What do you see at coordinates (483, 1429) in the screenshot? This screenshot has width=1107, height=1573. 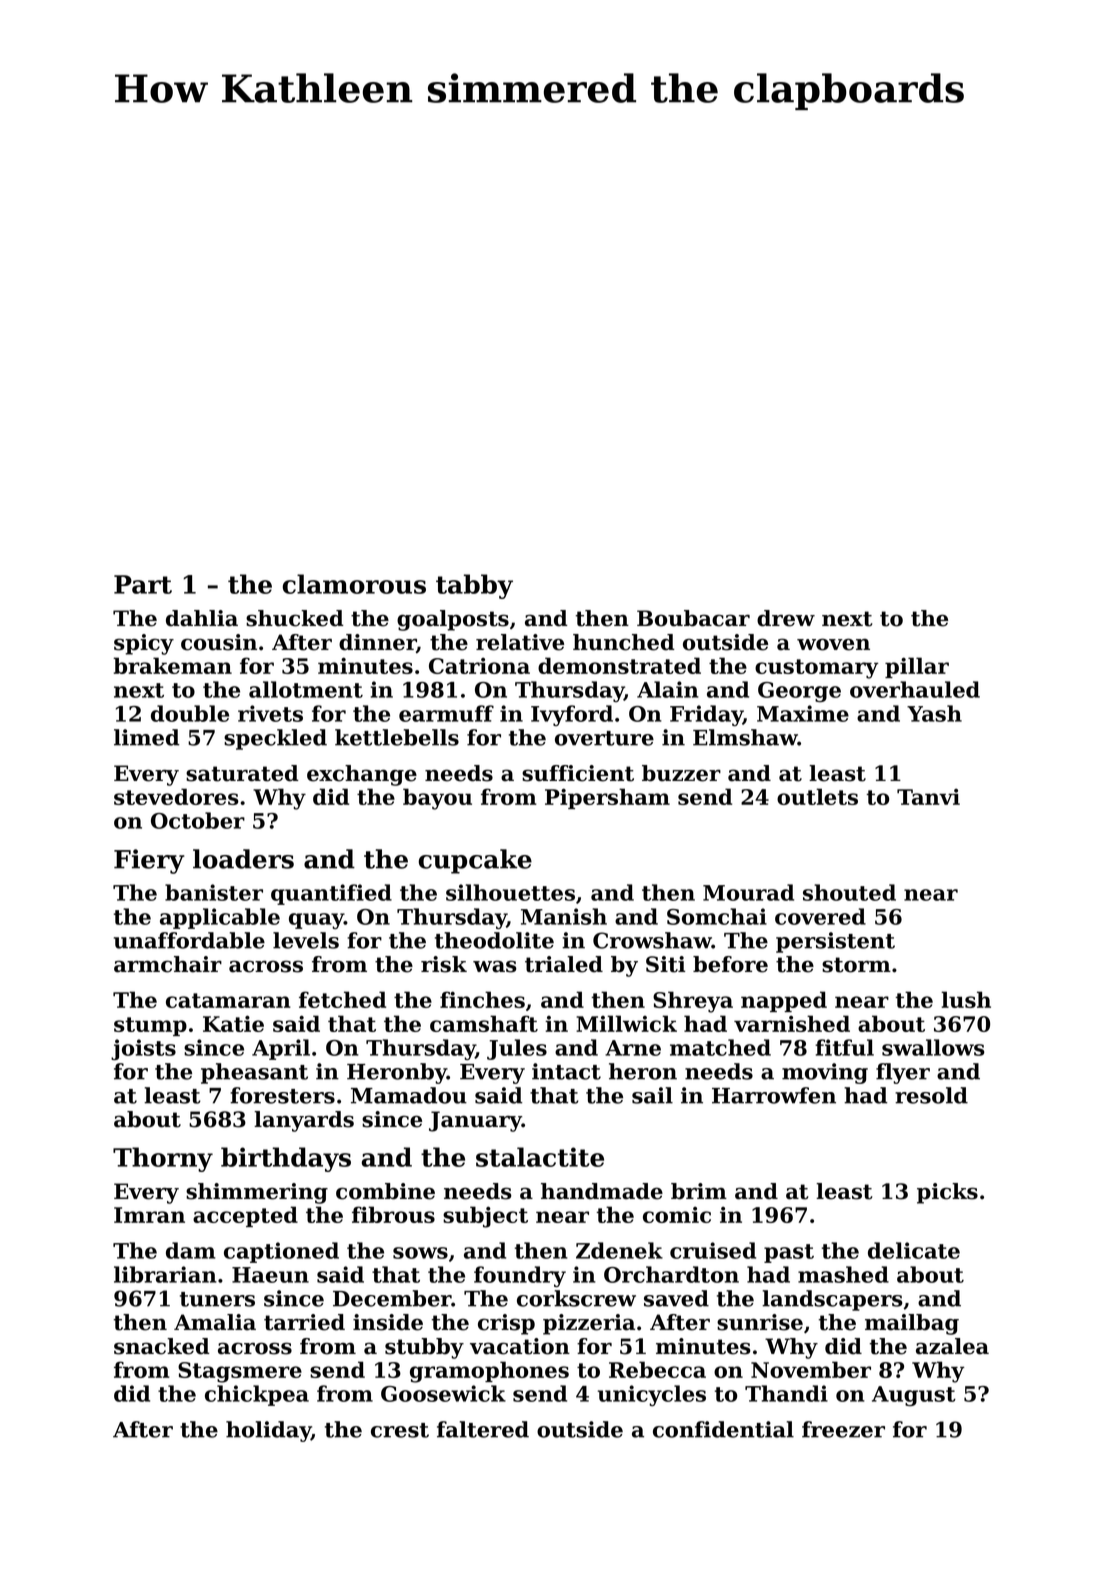 I see `faltered` at bounding box center [483, 1429].
